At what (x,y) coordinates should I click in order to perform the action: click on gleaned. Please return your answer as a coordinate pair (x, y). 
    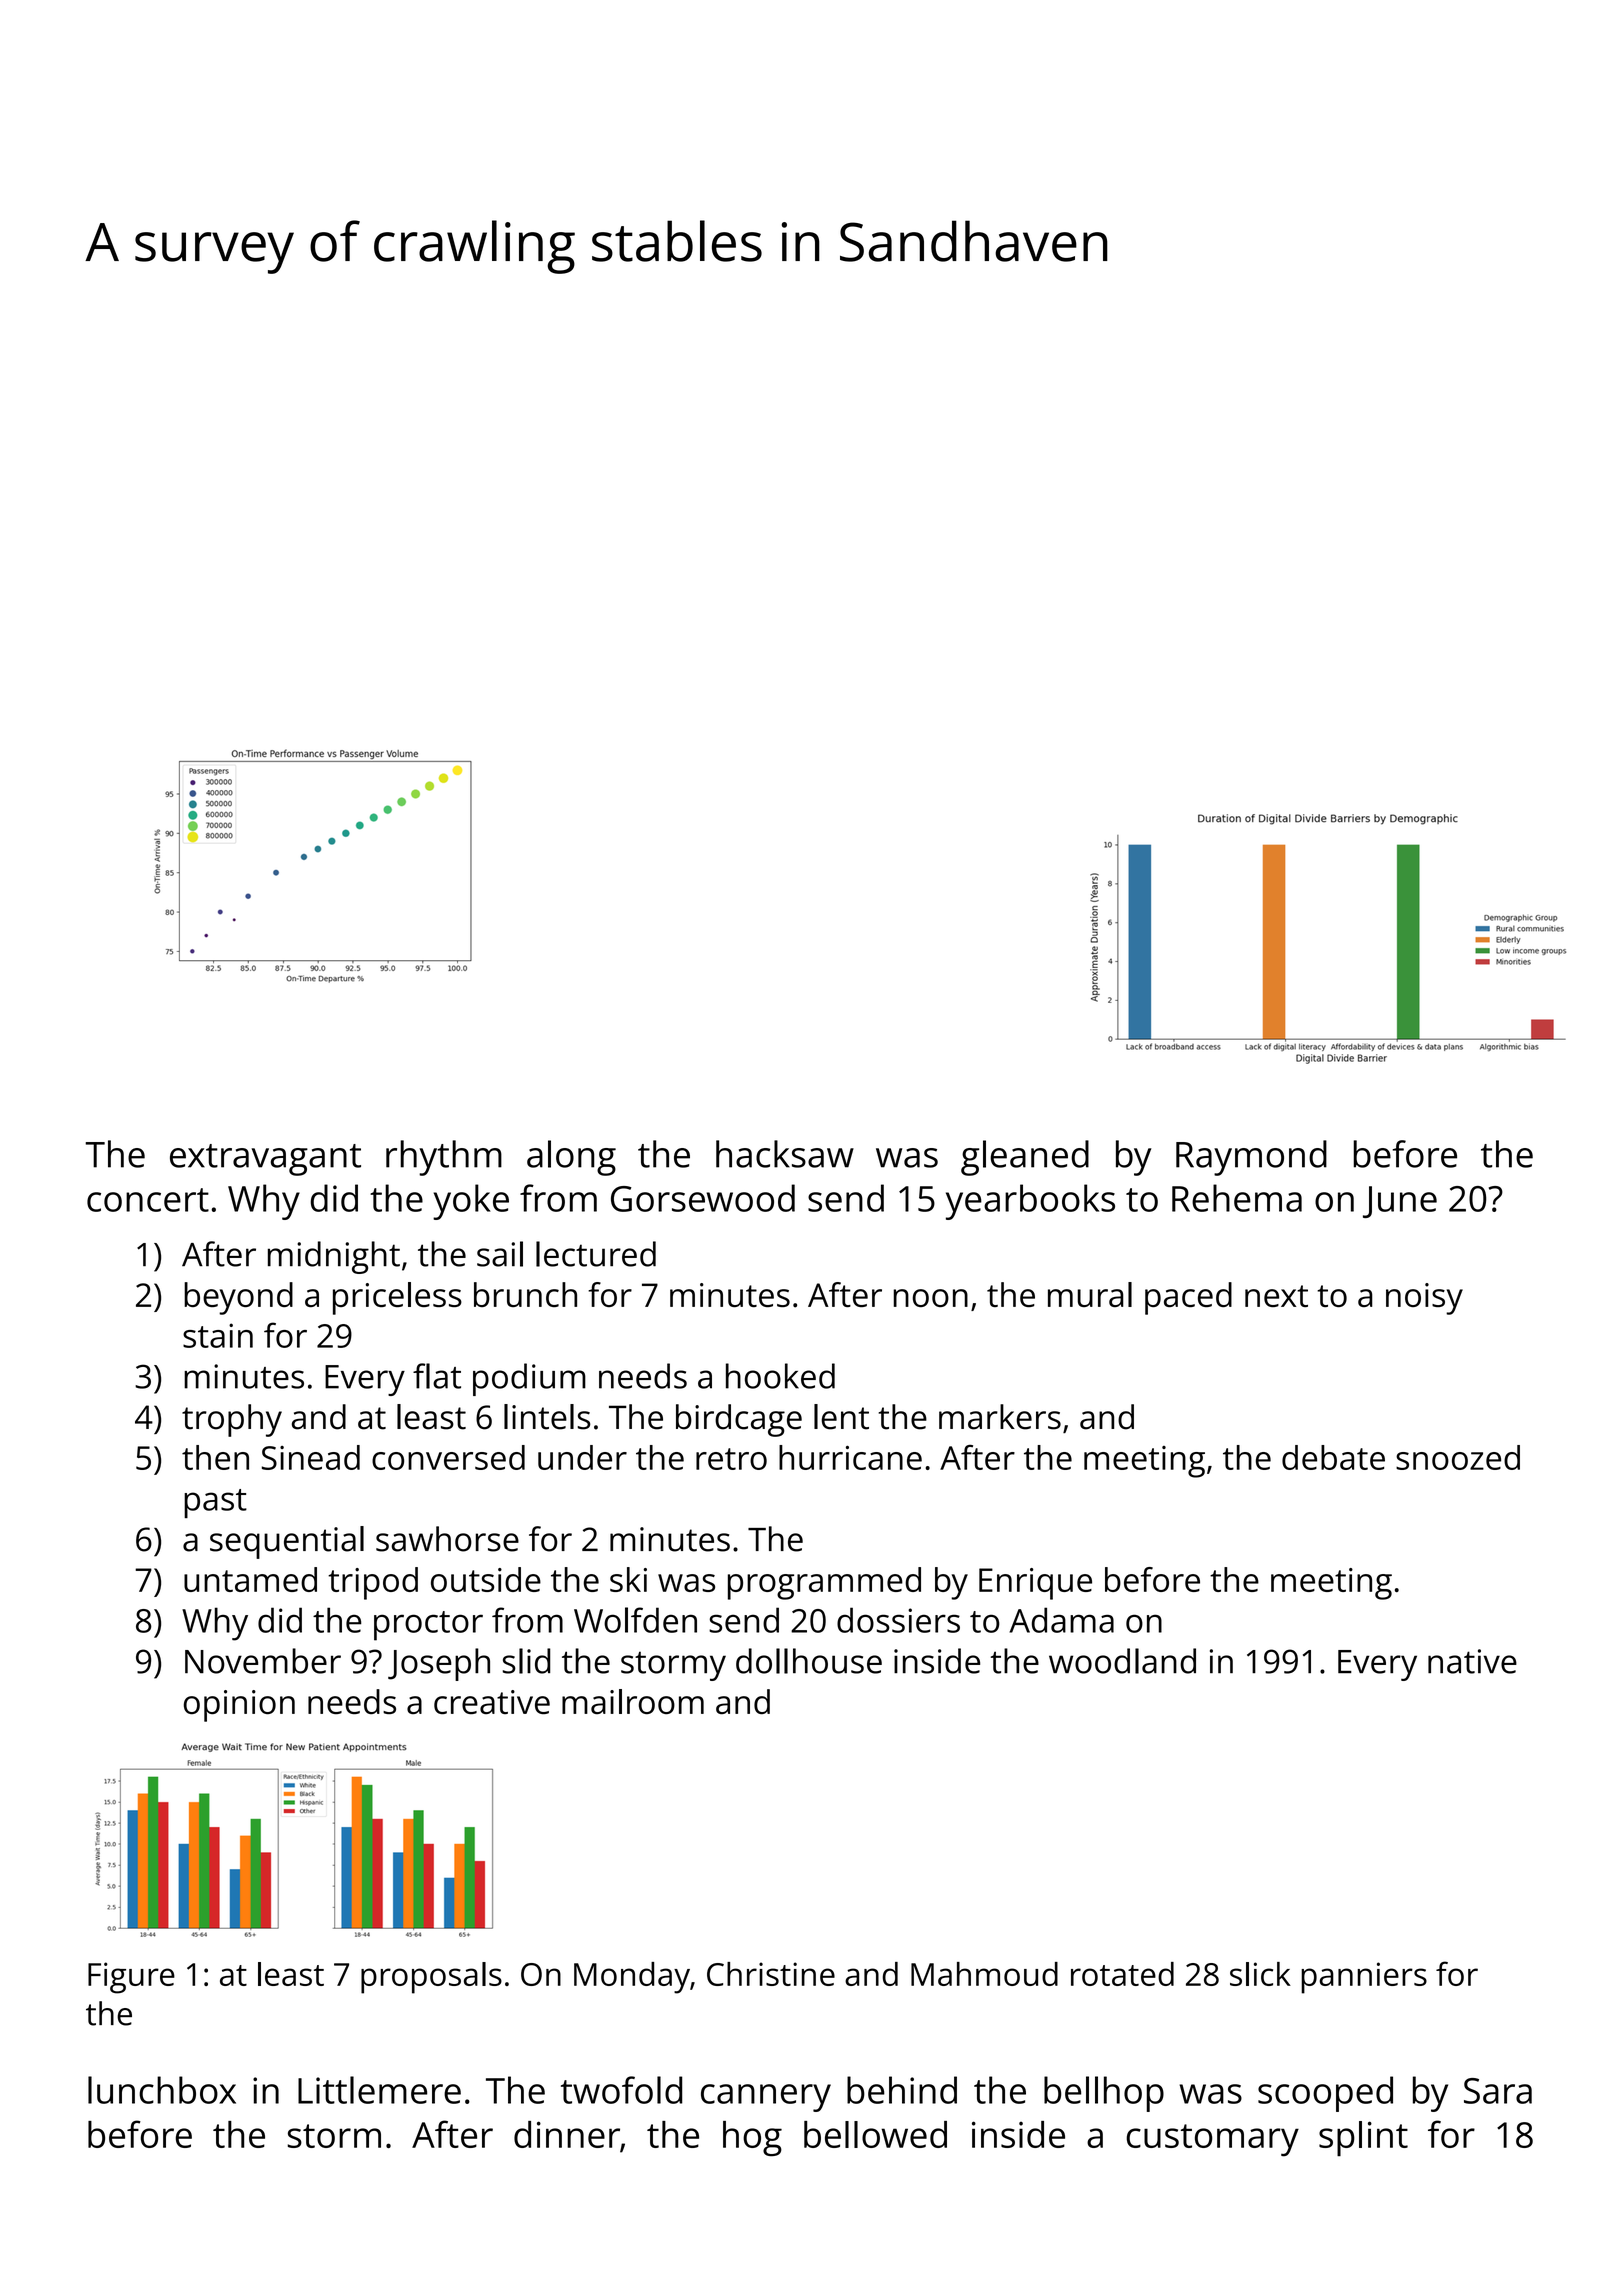
    Looking at the image, I should click on (1025, 1158).
